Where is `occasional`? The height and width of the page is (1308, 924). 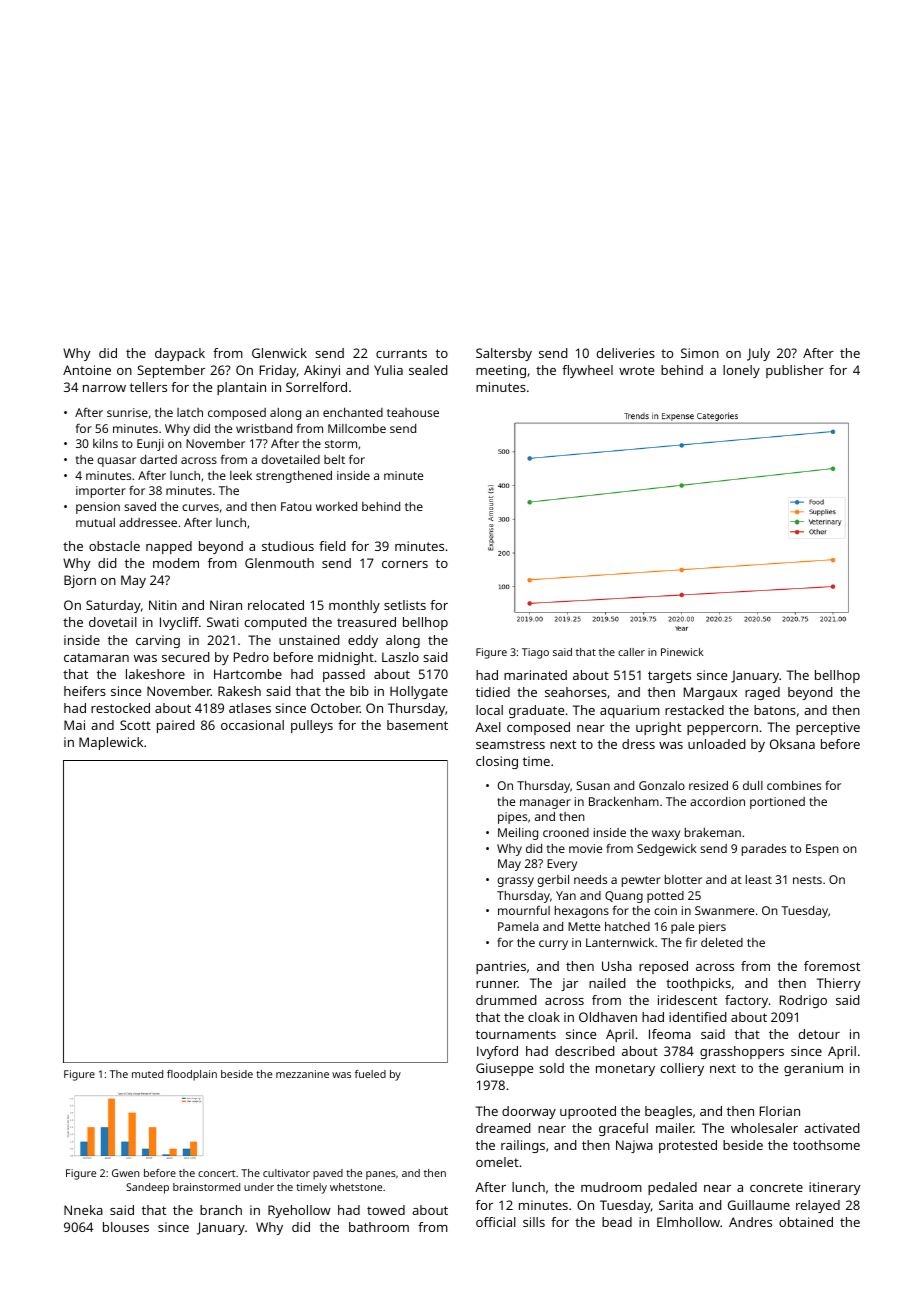 occasional is located at coordinates (252, 725).
